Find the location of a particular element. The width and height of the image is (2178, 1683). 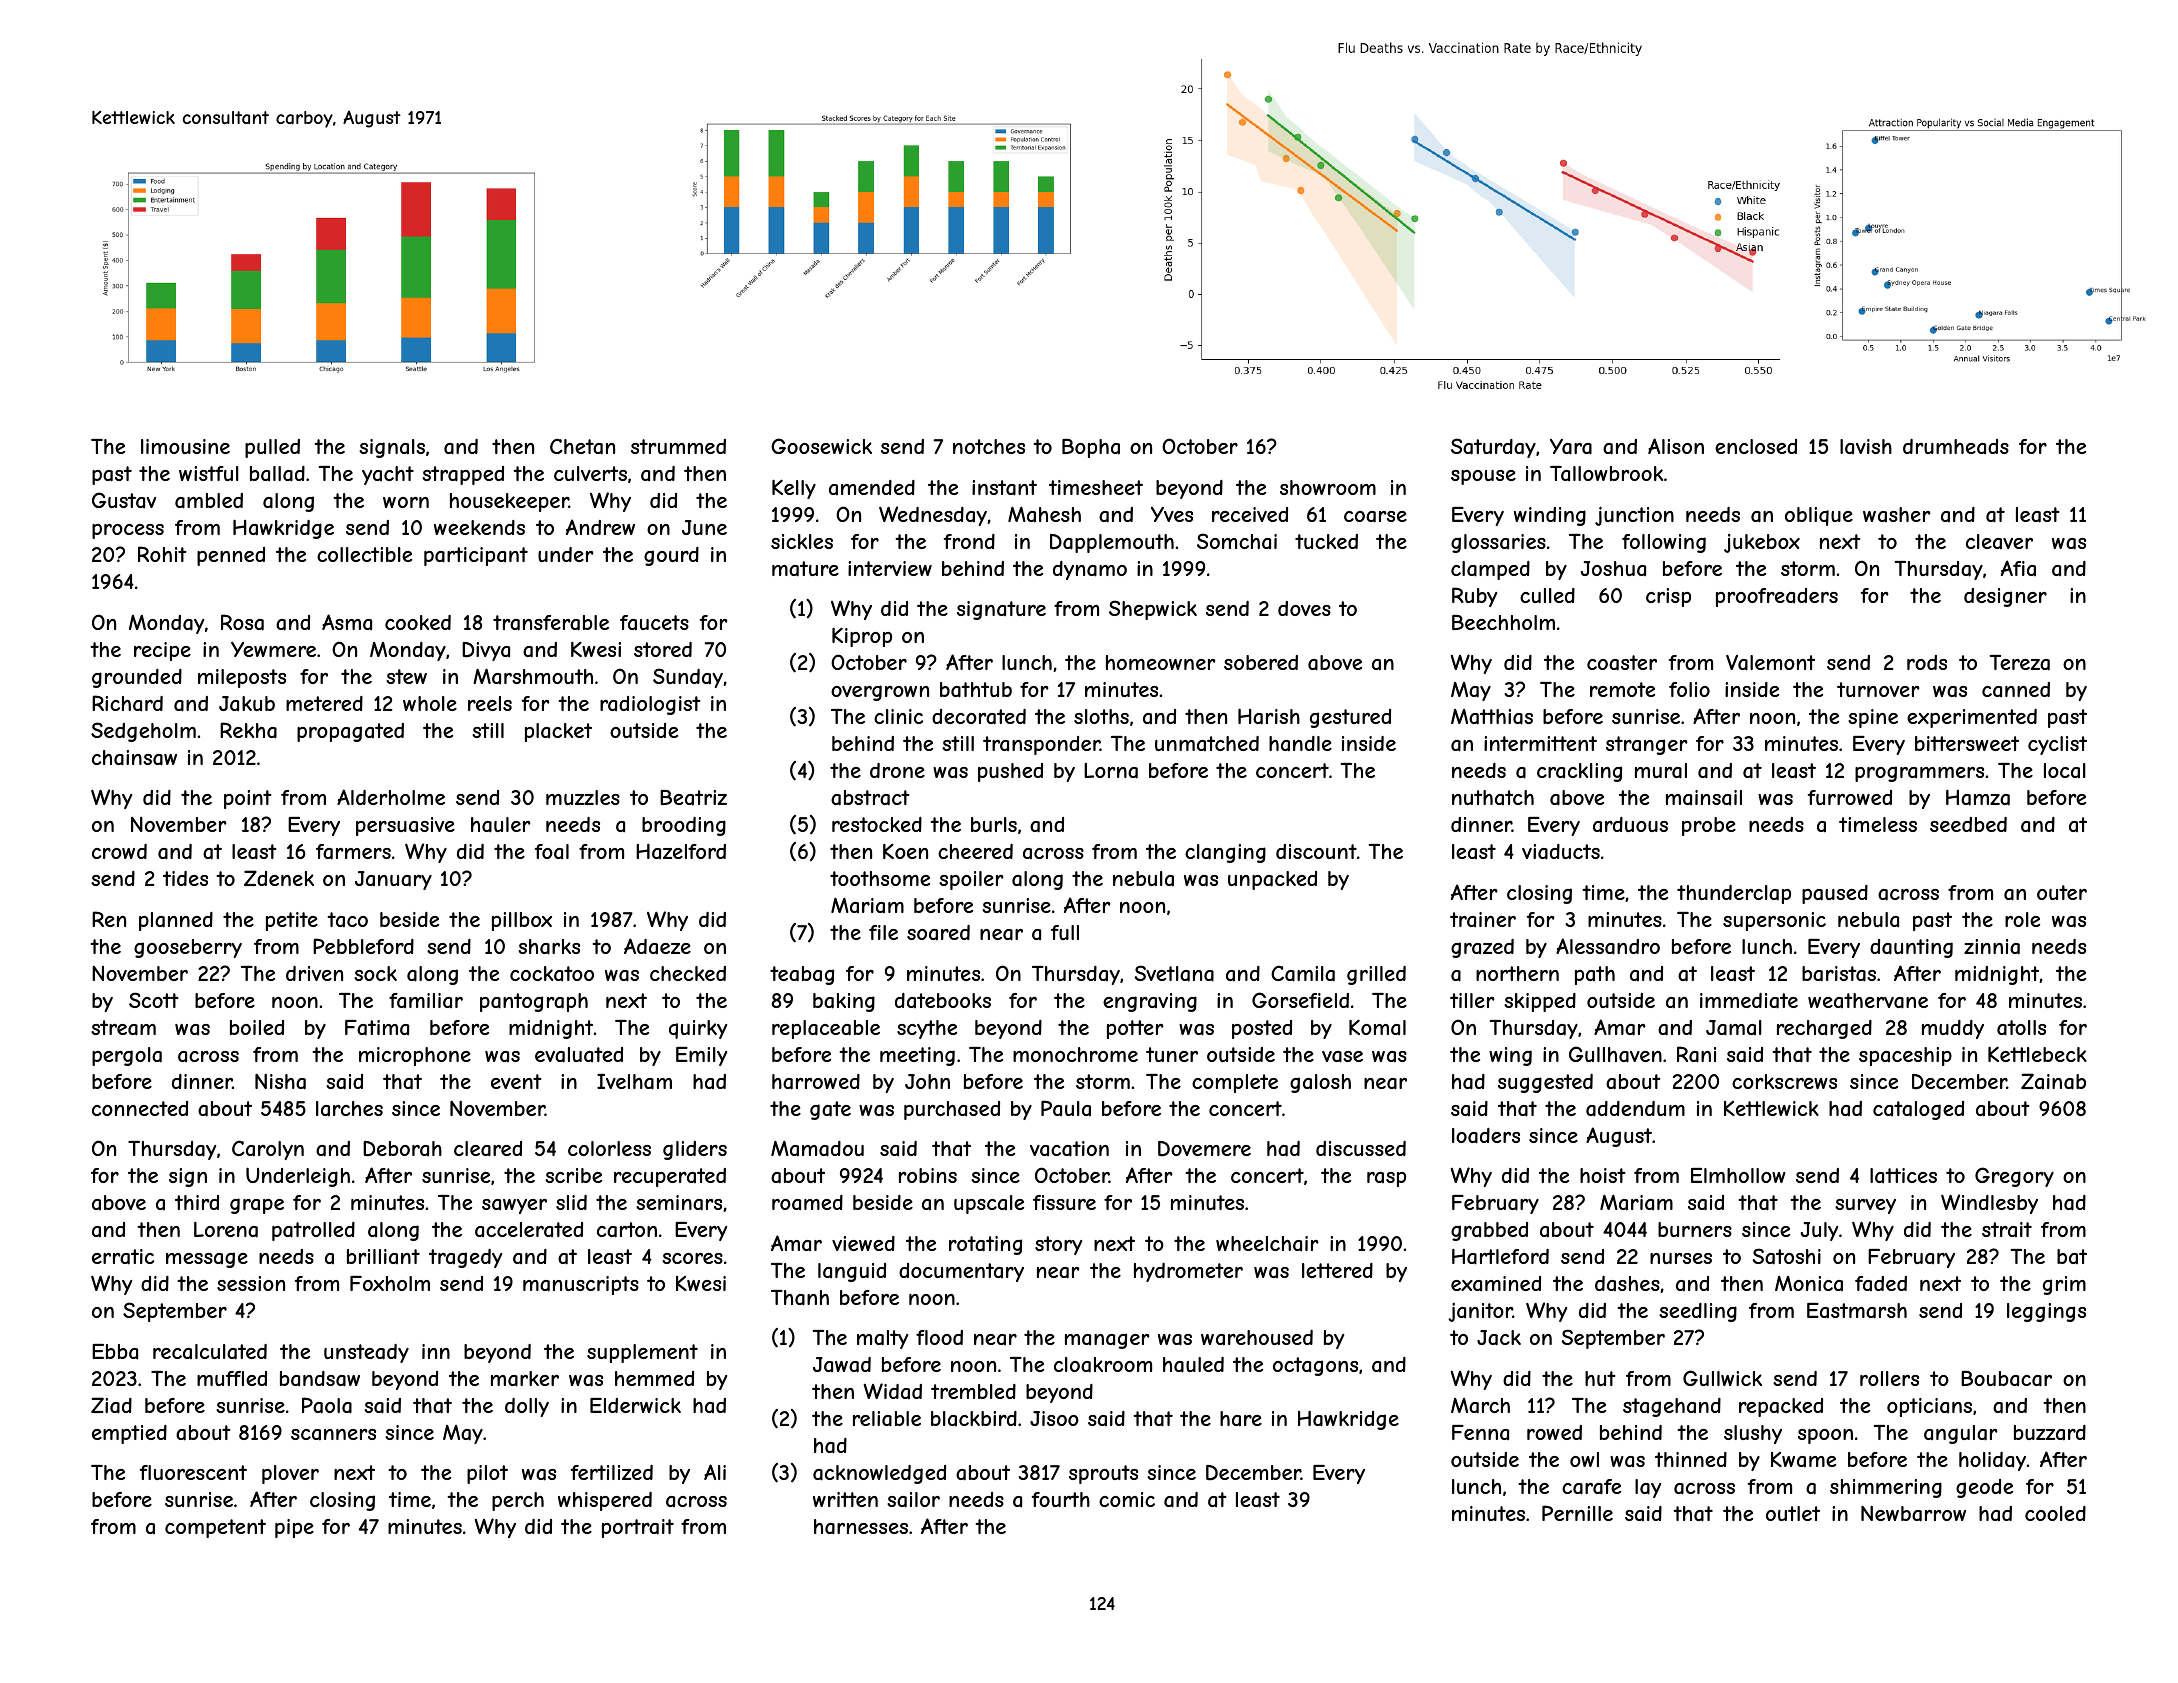

Chetan is located at coordinates (582, 446).
